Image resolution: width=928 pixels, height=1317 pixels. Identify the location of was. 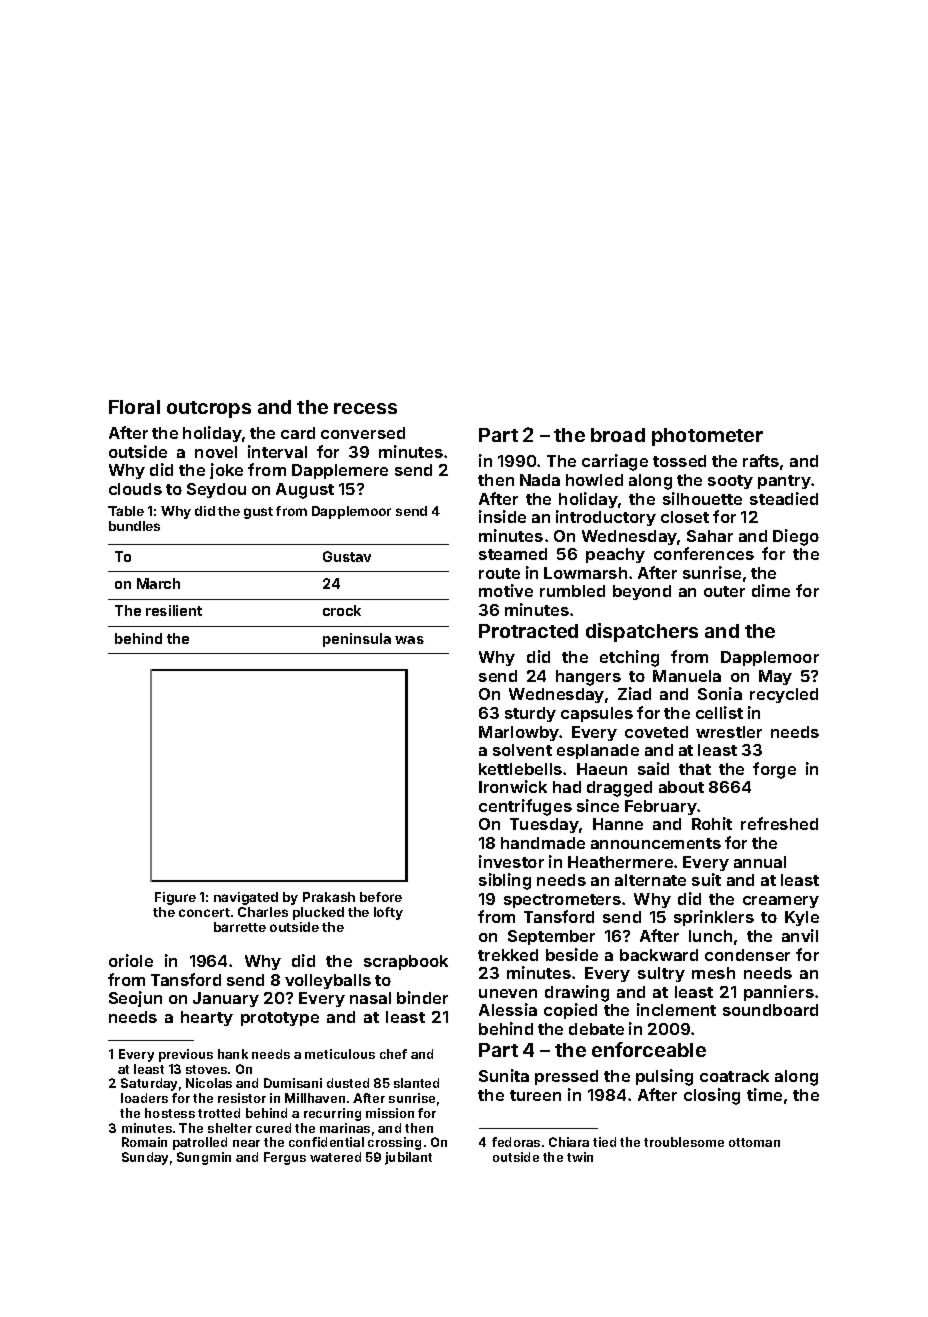
(409, 640).
